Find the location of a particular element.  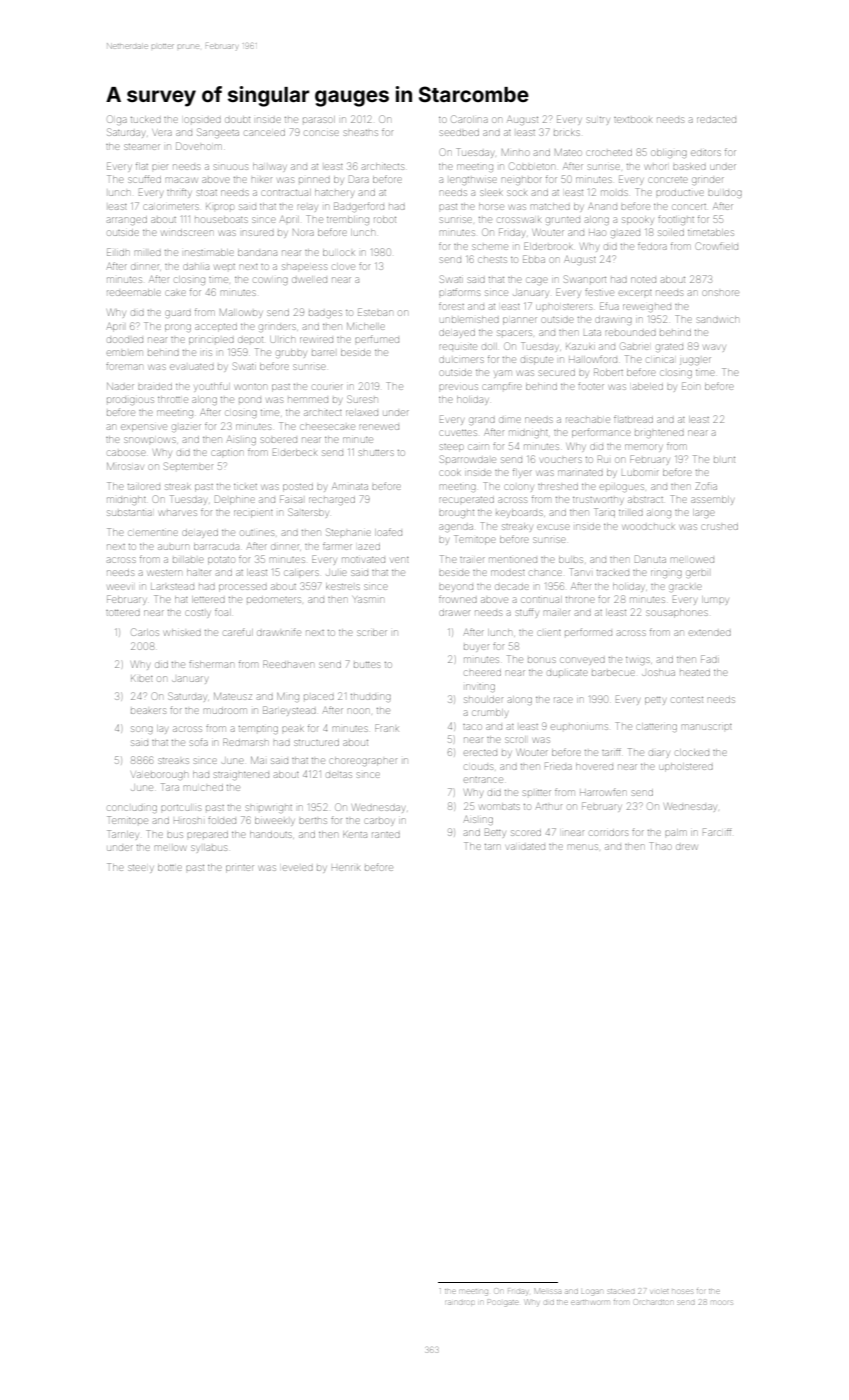

blunt is located at coordinates (724, 460).
